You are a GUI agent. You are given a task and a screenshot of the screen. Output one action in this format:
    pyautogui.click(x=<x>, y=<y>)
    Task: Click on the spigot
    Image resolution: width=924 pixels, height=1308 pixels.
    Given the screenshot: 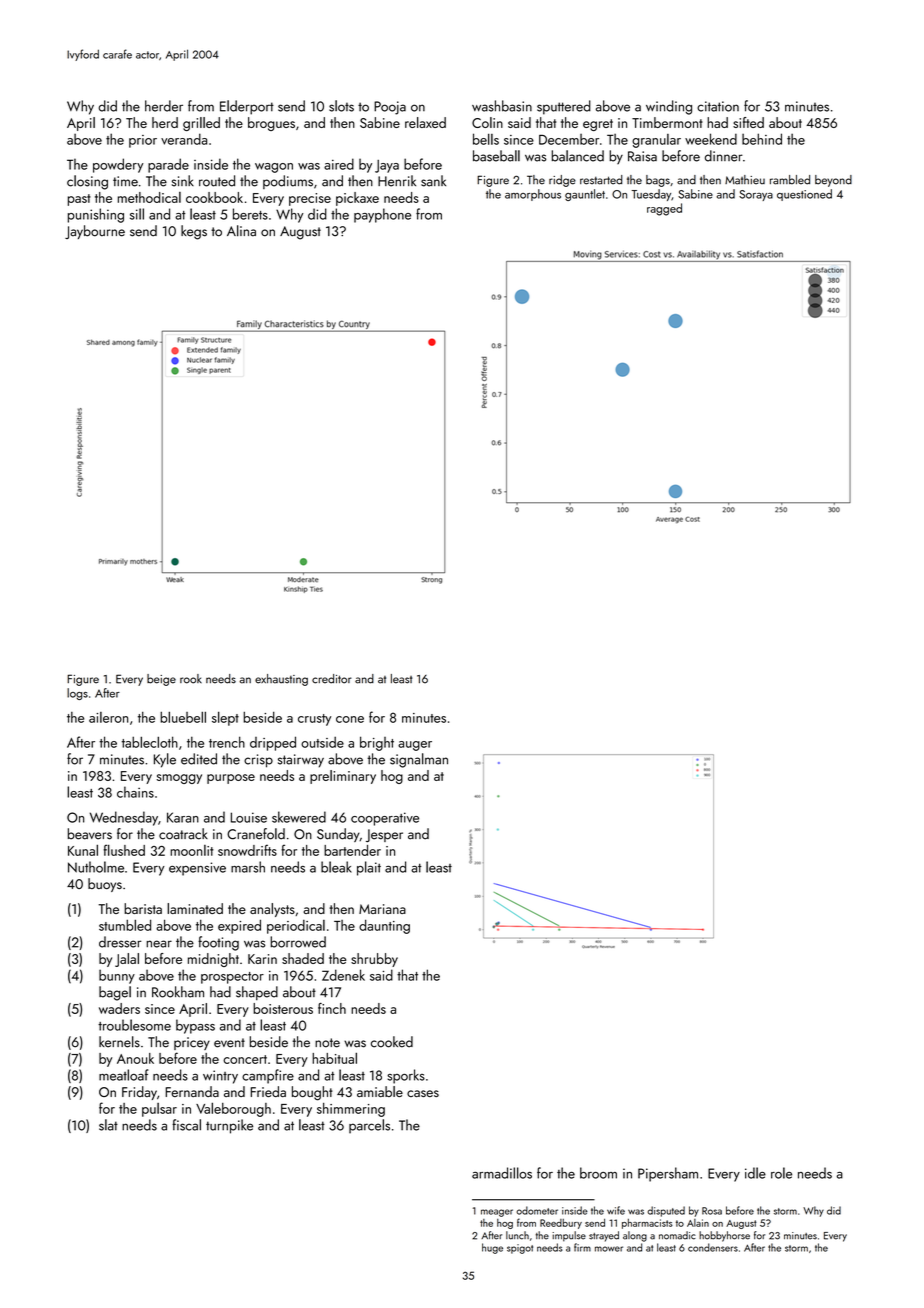 What is the action you would take?
    pyautogui.click(x=520, y=1249)
